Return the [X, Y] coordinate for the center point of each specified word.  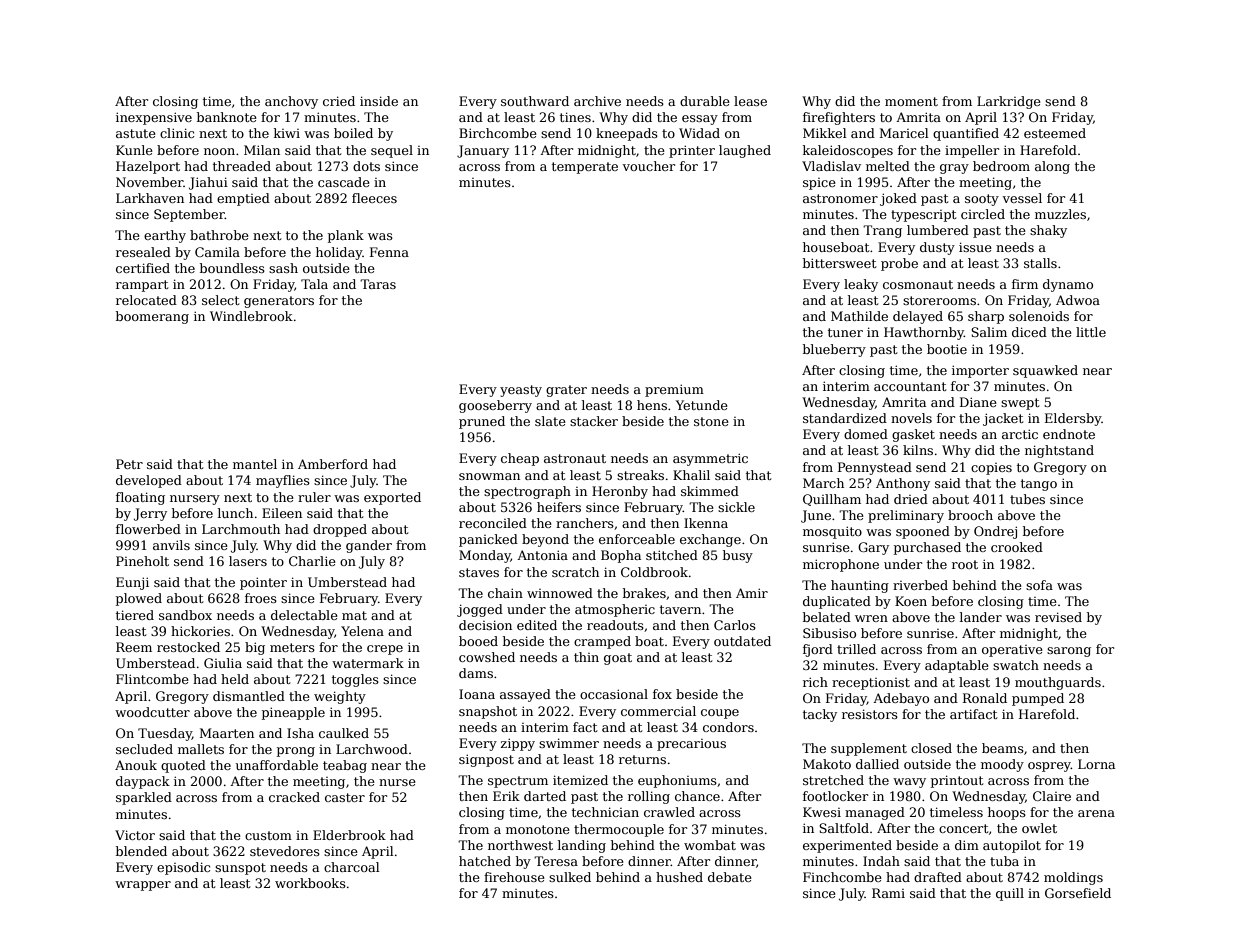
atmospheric [615, 610]
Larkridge [1009, 102]
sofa [1039, 585]
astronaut [575, 458]
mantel [255, 464]
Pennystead [875, 468]
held [235, 679]
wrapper [143, 886]
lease [750, 101]
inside [379, 101]
